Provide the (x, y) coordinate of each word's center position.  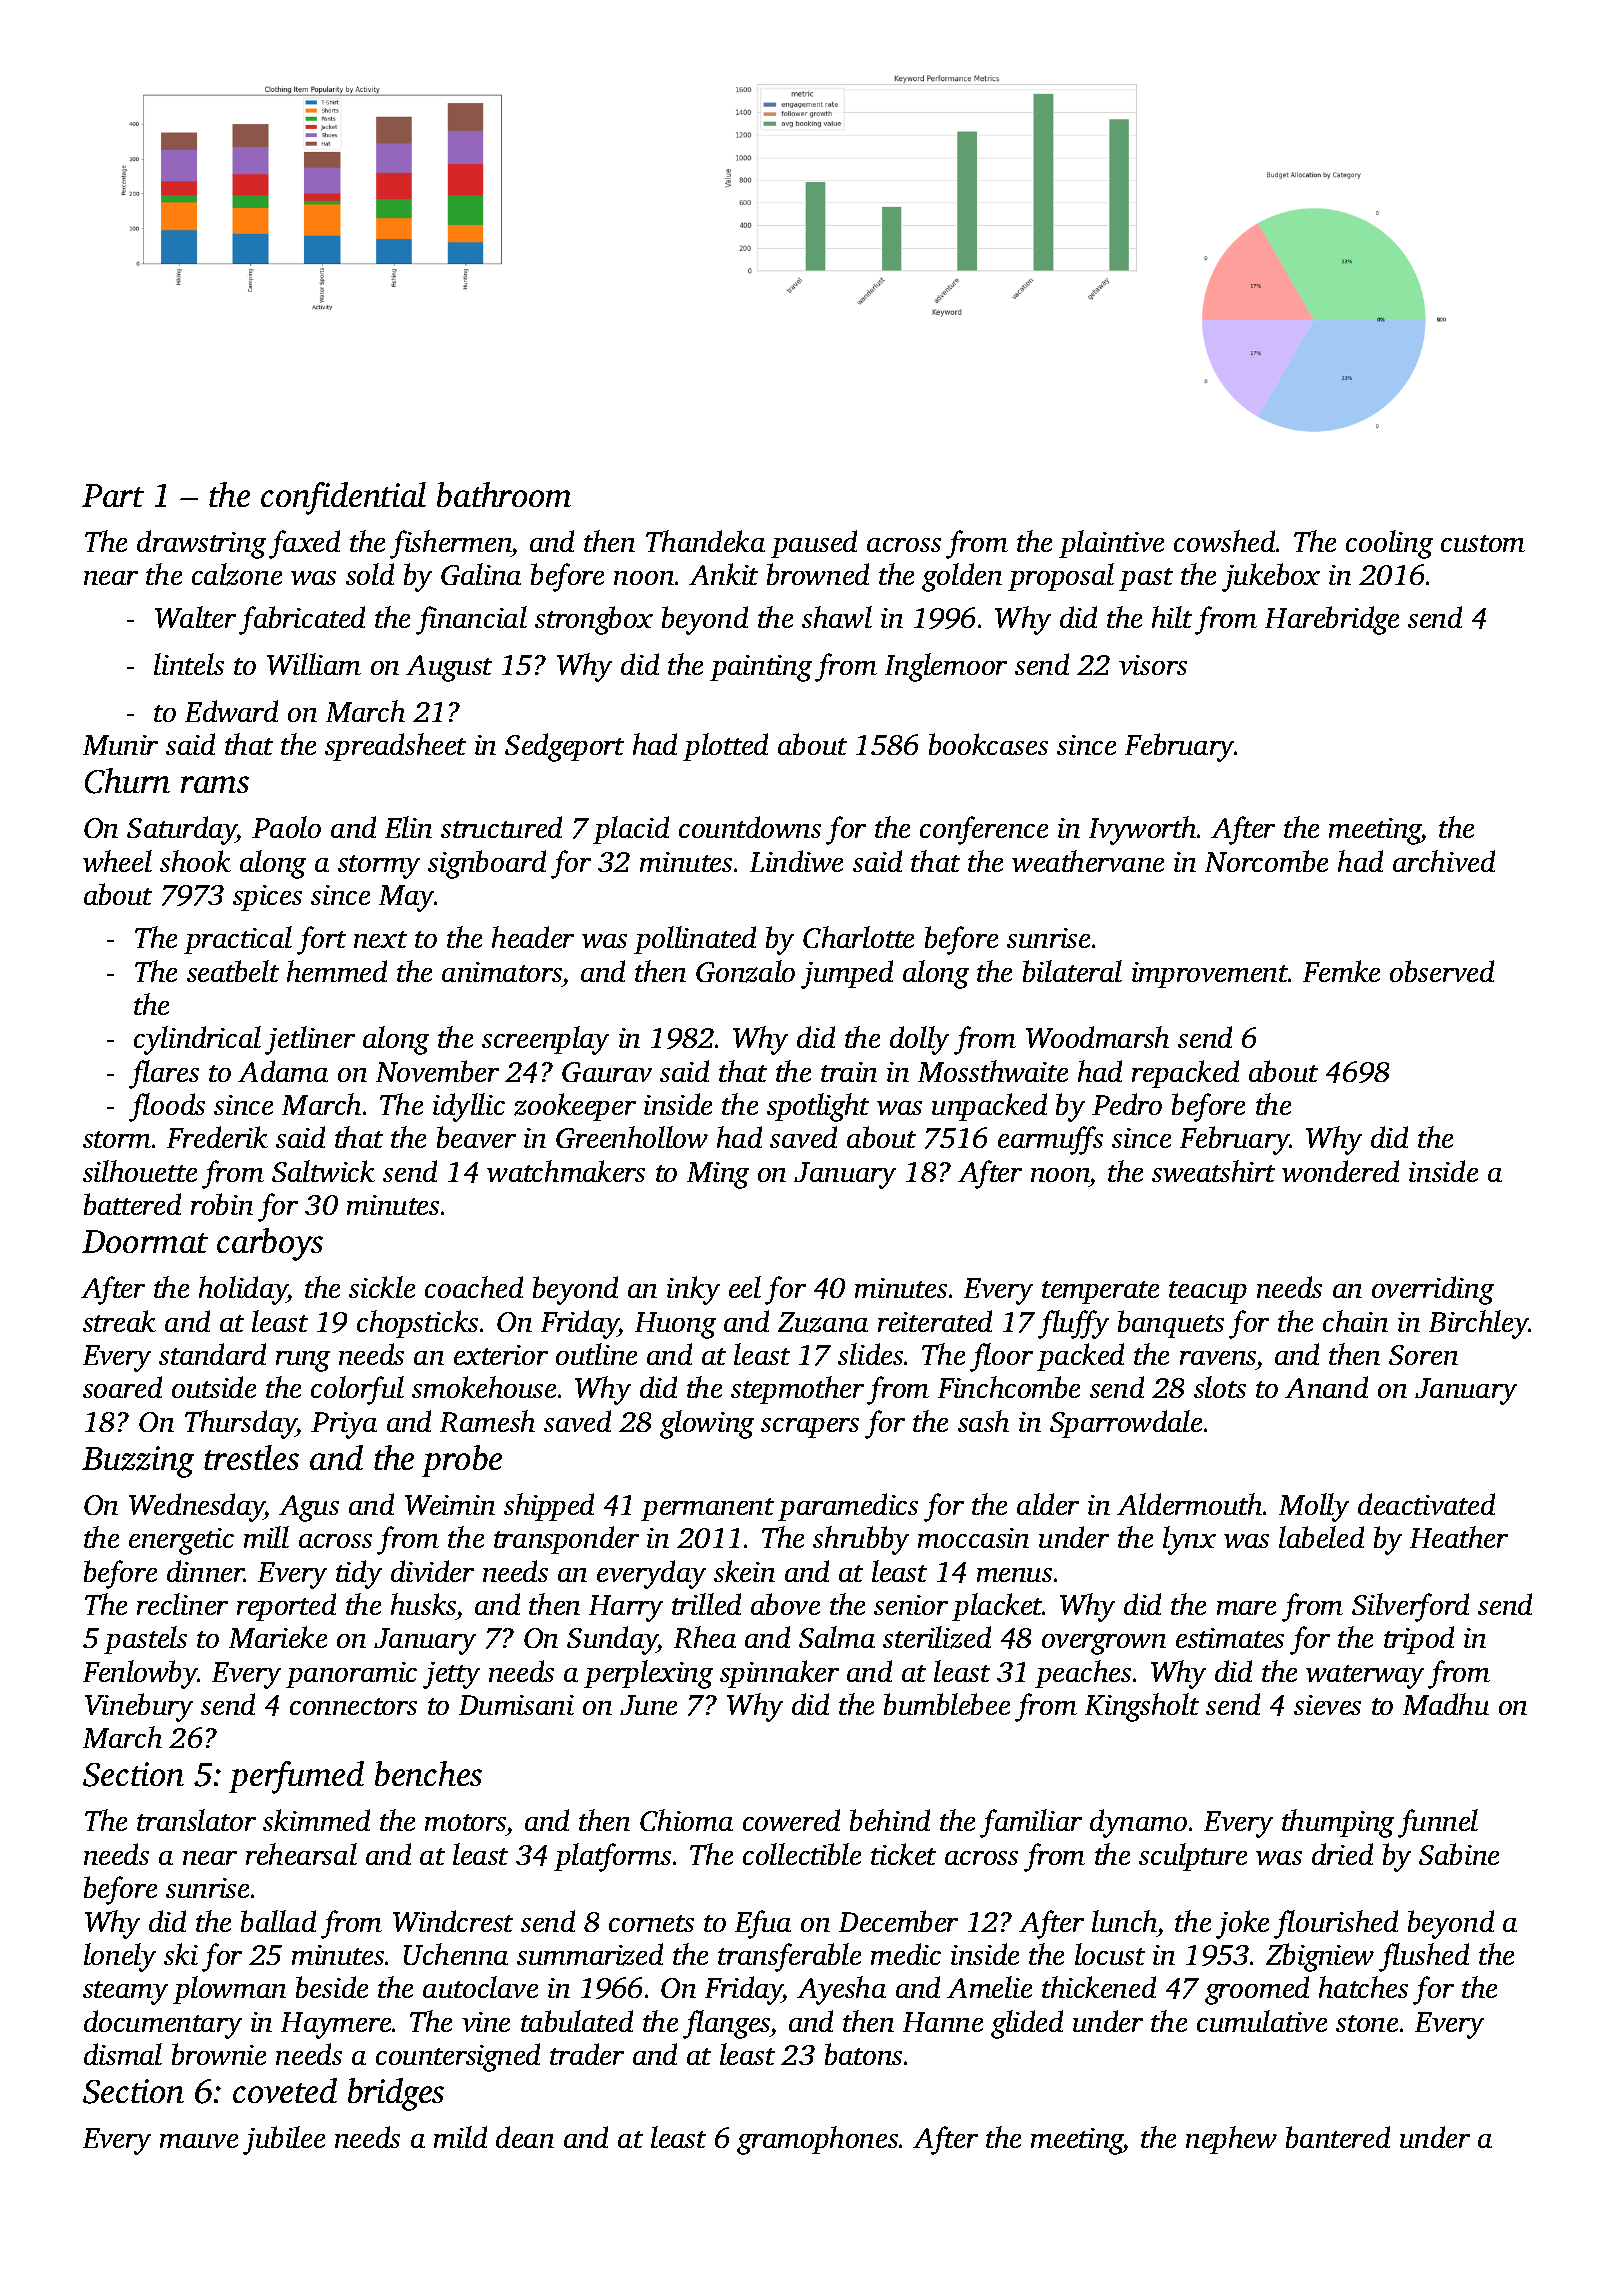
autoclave (480, 1987)
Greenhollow (632, 1137)
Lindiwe (796, 861)
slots (1220, 1387)
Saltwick (323, 1171)
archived (1444, 861)
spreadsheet (395, 747)
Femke (1341, 971)
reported (286, 1607)
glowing (707, 1424)
